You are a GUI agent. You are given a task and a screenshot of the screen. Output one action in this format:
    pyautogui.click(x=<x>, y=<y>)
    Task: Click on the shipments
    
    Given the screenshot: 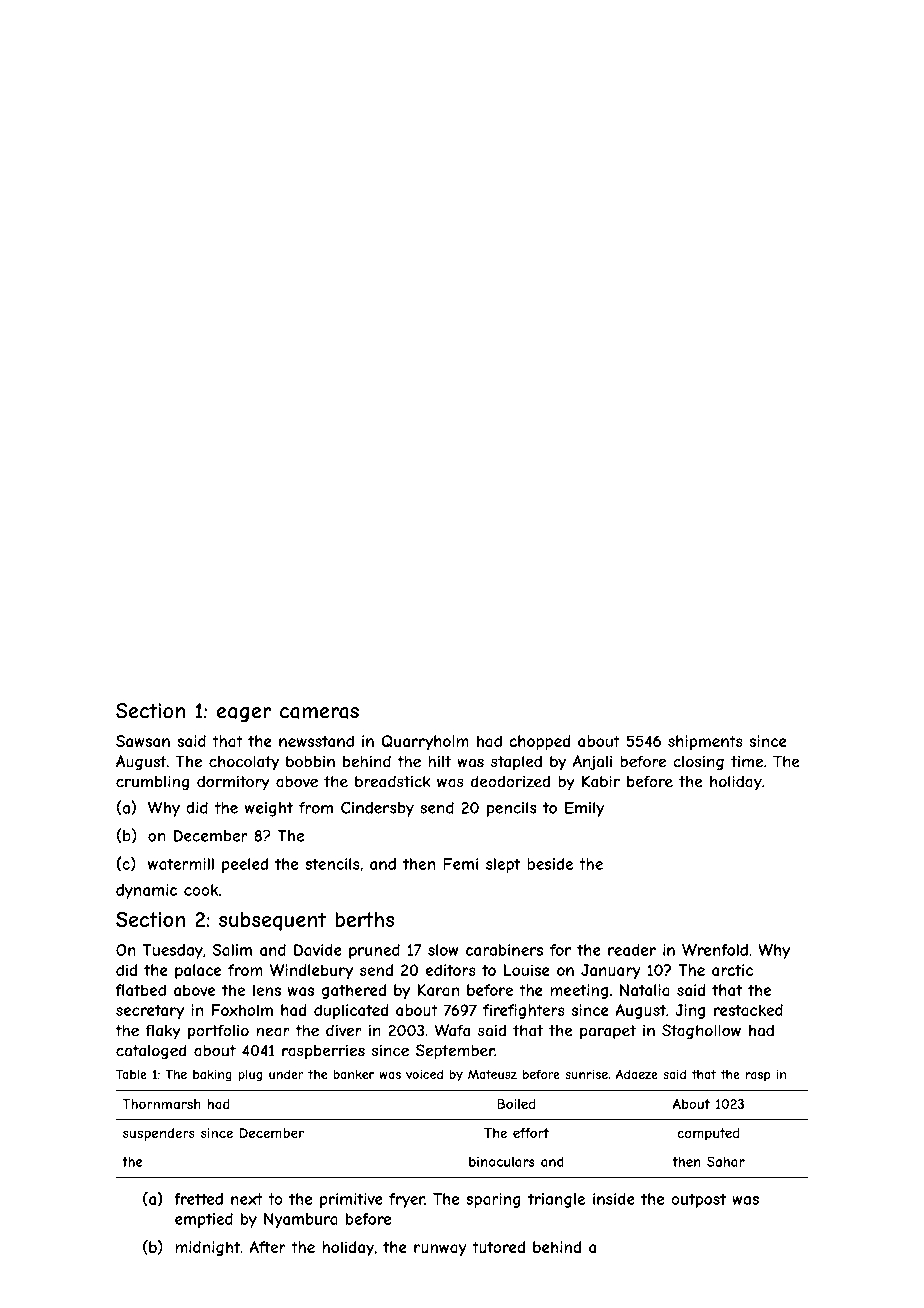 What is the action you would take?
    pyautogui.click(x=705, y=742)
